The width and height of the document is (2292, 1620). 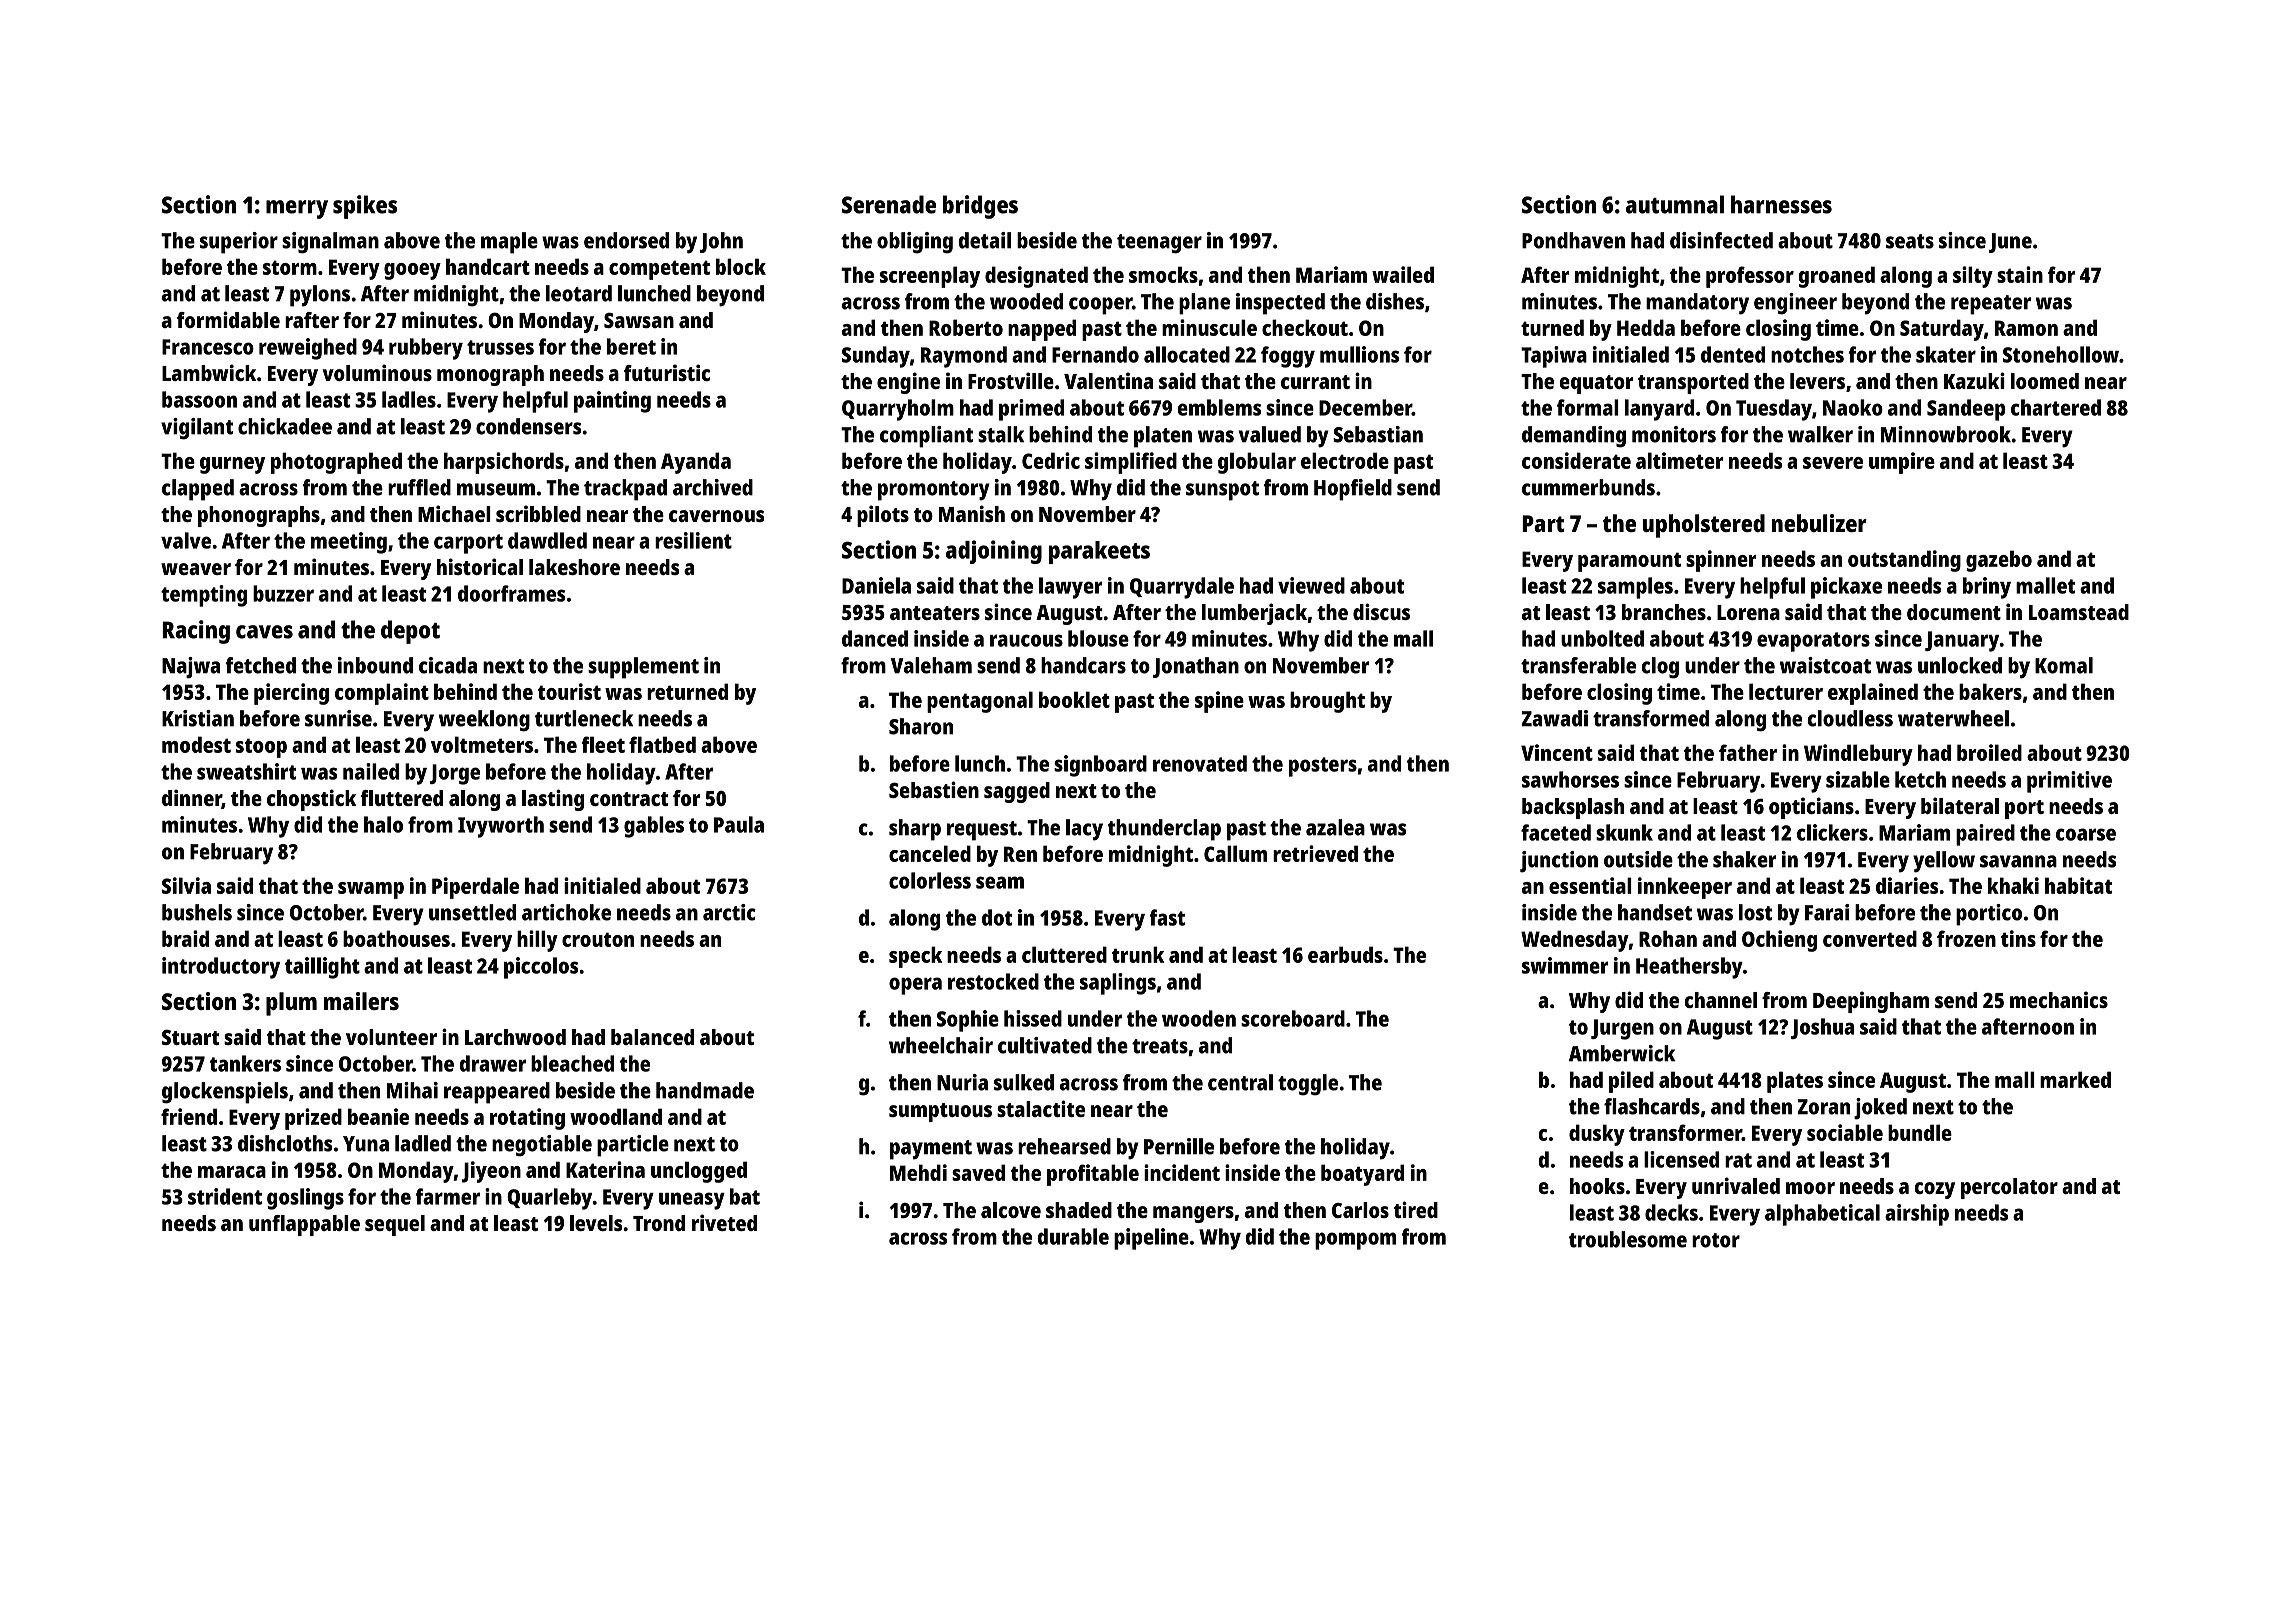 I want to click on Kazuki, so click(x=1974, y=380).
